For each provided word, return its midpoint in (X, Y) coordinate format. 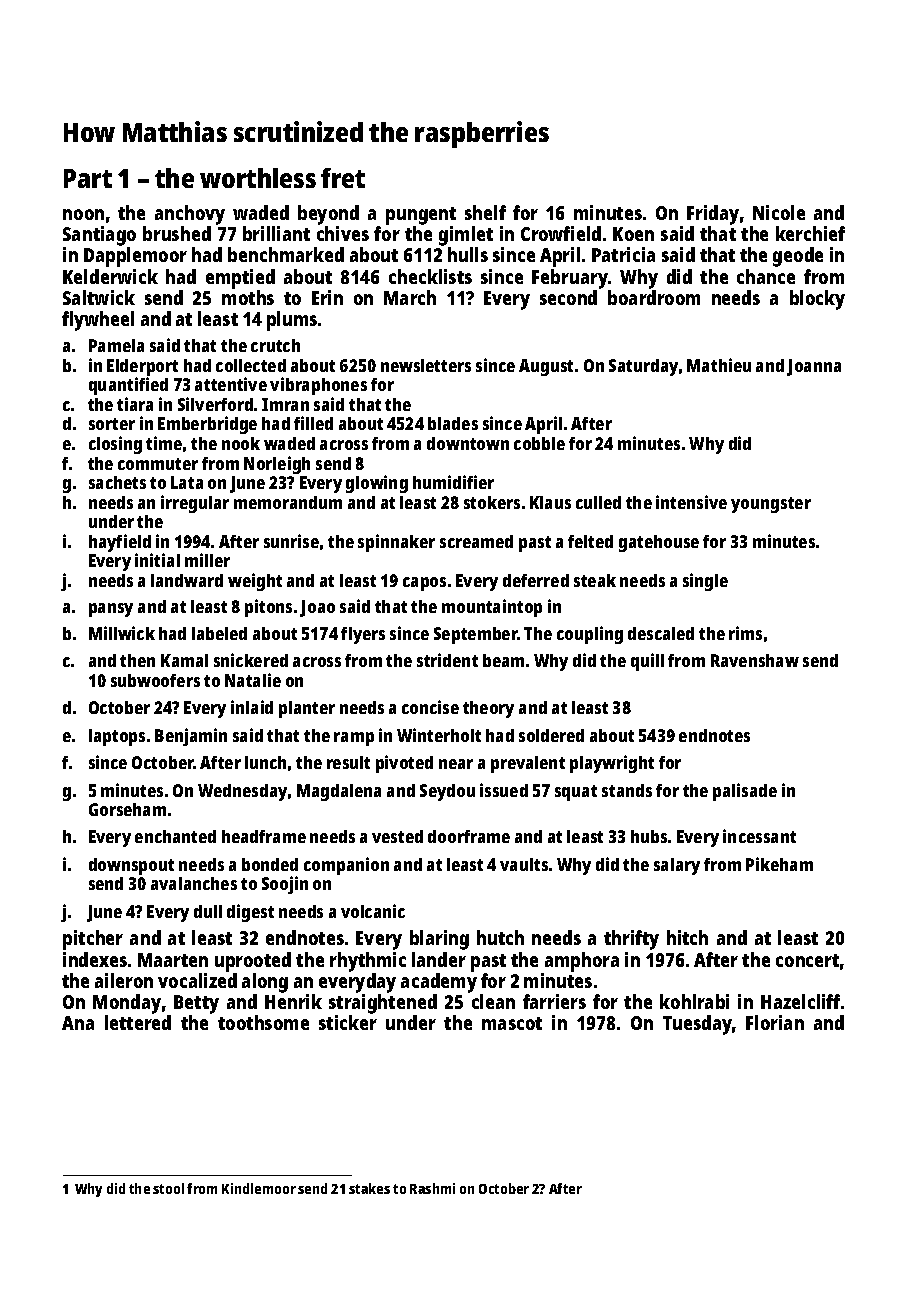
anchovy (190, 215)
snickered (251, 660)
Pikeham (779, 864)
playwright (612, 764)
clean (493, 1001)
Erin (327, 297)
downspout (131, 866)
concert (807, 960)
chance (766, 276)
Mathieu (719, 365)
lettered (138, 1022)
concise (430, 707)
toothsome (263, 1022)
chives (343, 233)
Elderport (142, 367)
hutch (500, 937)
